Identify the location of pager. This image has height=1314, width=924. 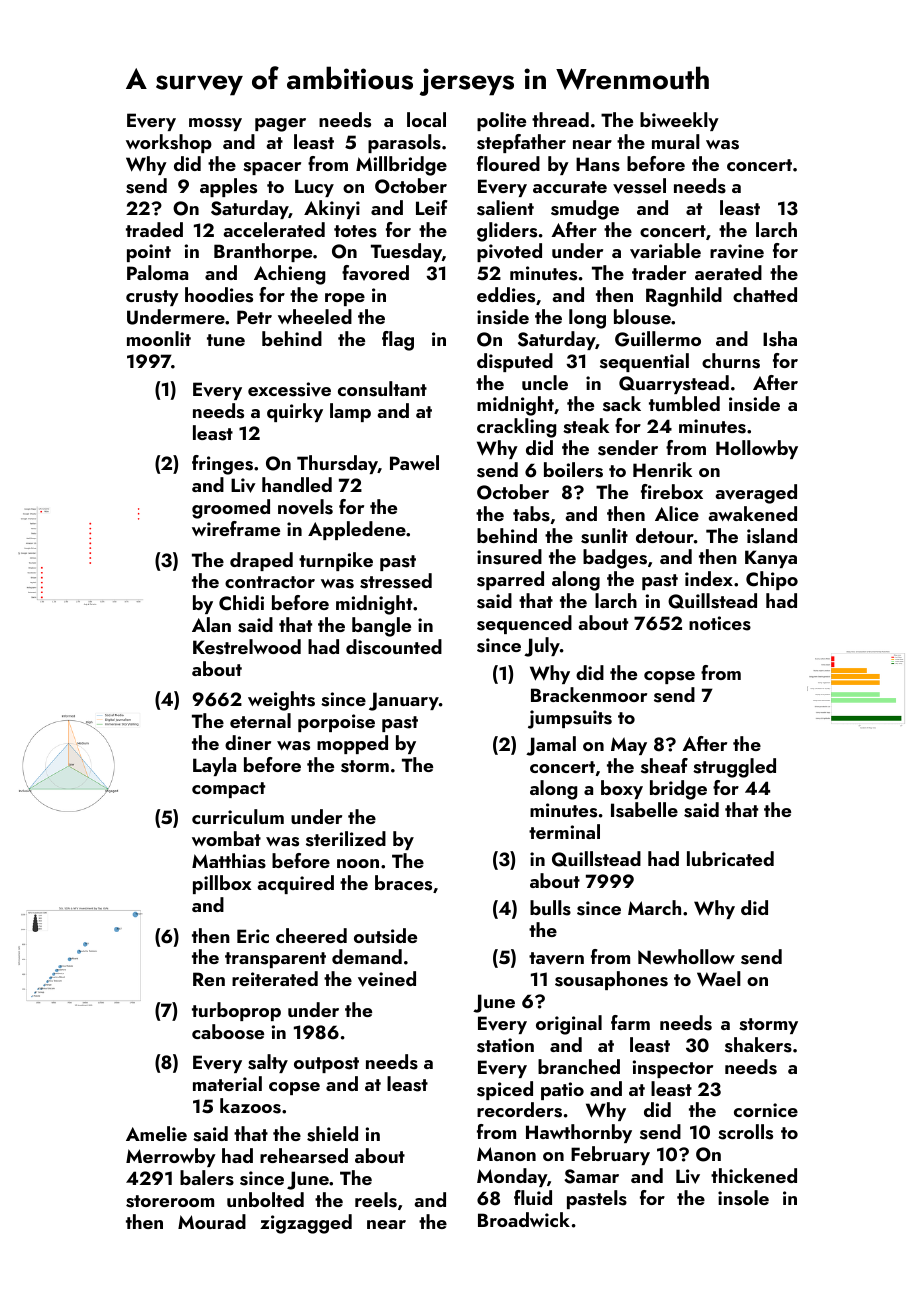
(280, 125).
